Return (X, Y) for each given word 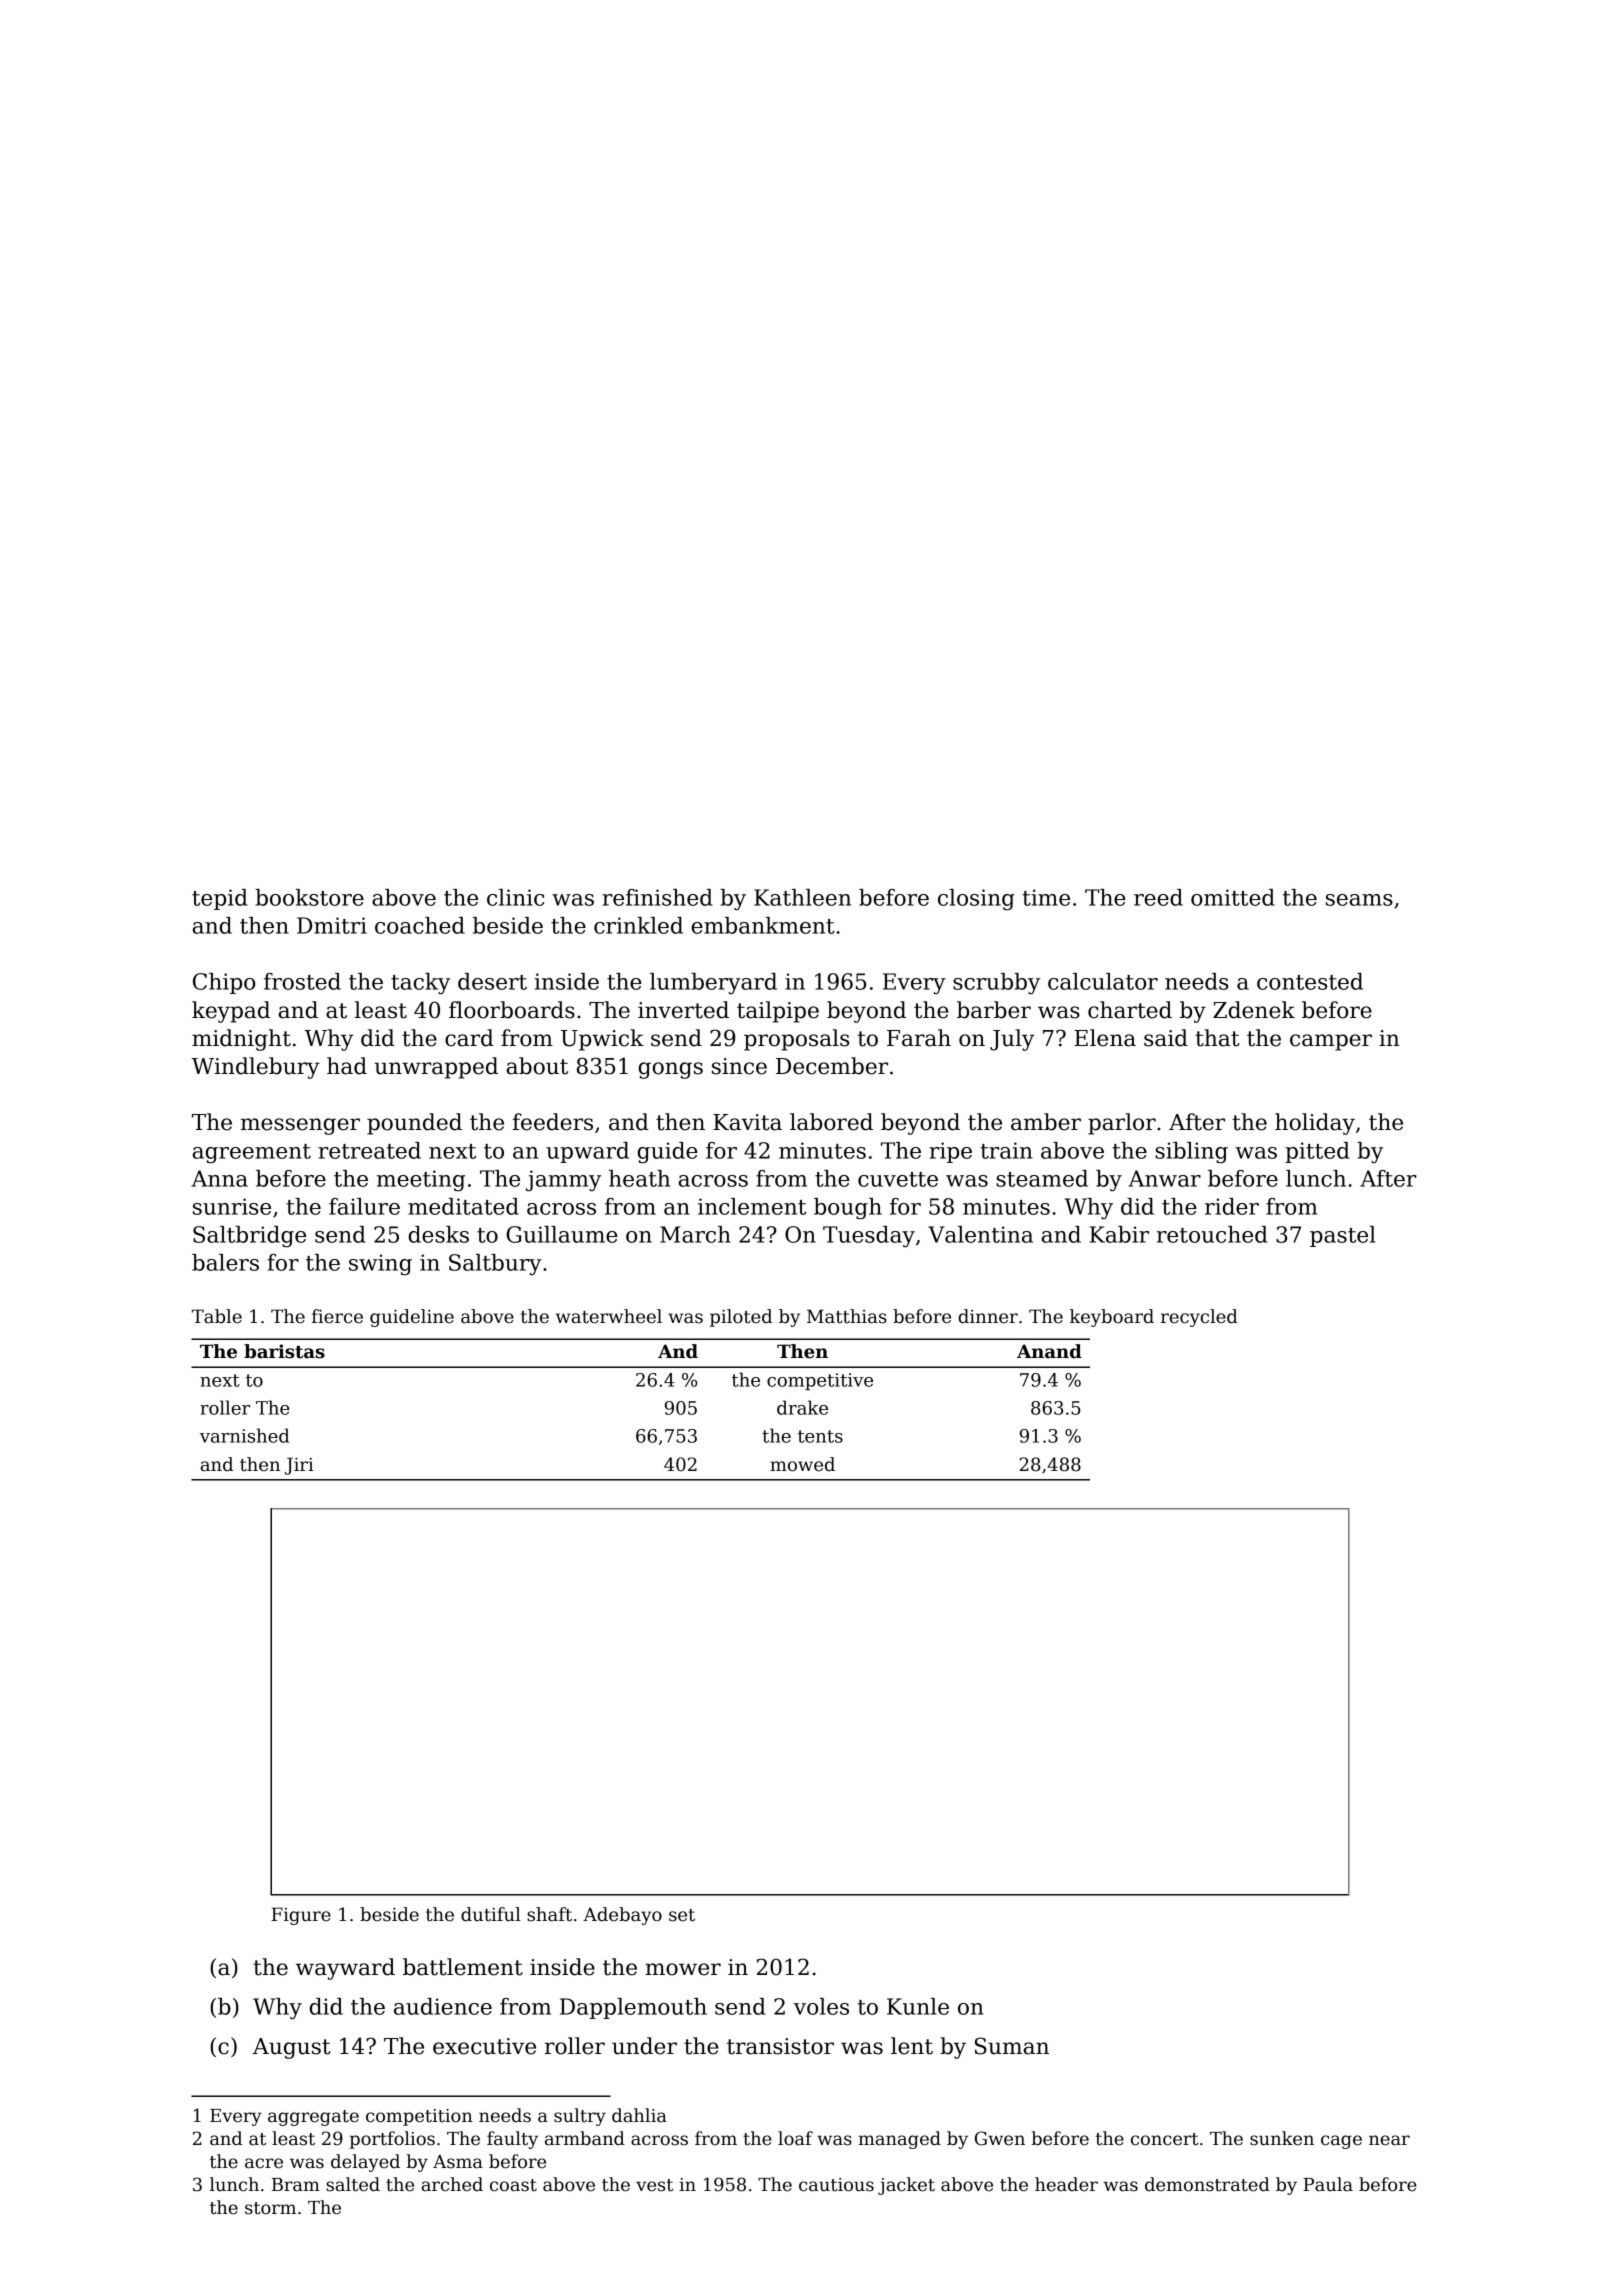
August (292, 2048)
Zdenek (1254, 1010)
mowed (802, 1464)
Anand (1049, 1351)
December (832, 1066)
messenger (300, 1126)
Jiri (299, 1466)
